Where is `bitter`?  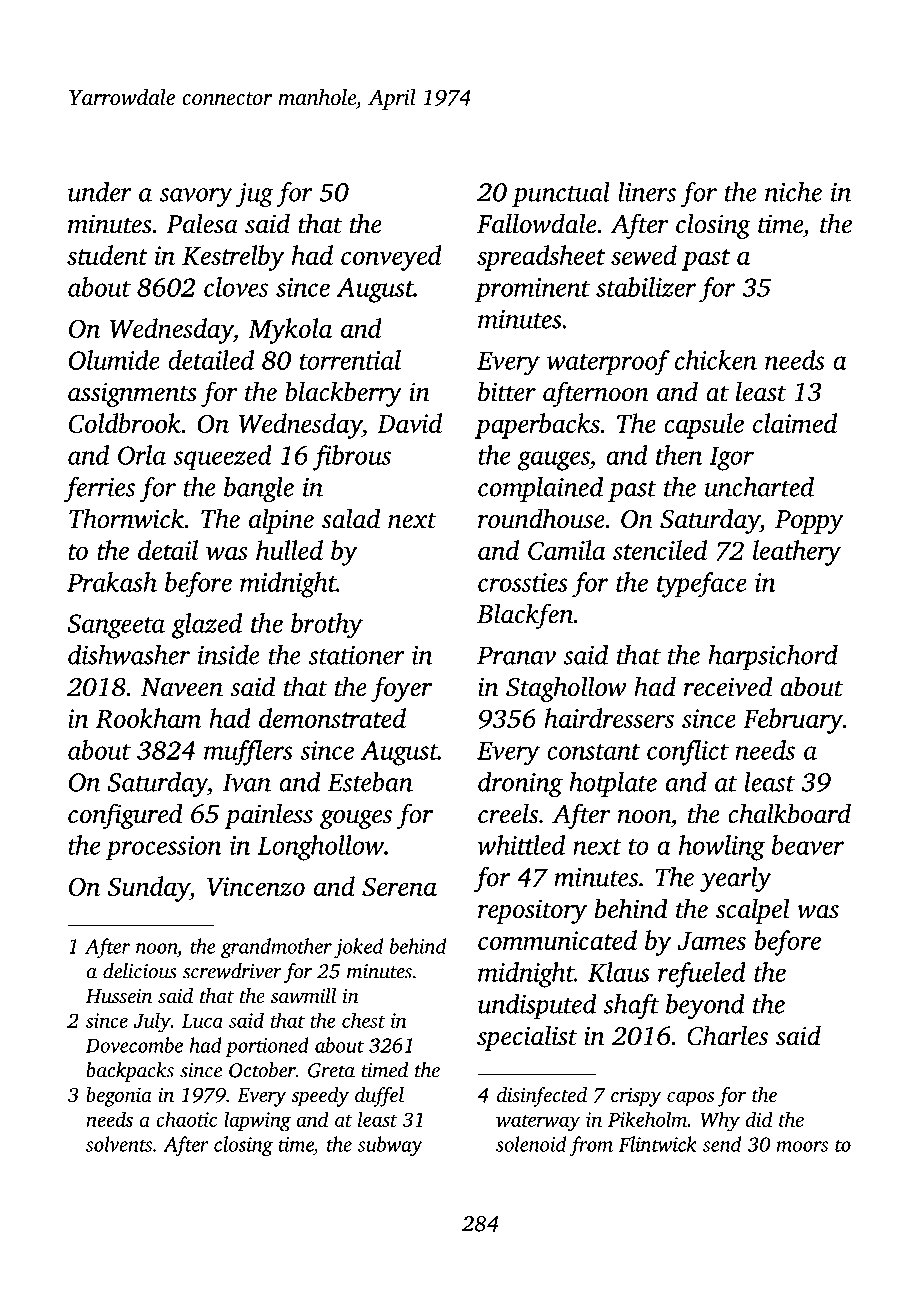
bitter is located at coordinates (507, 391).
